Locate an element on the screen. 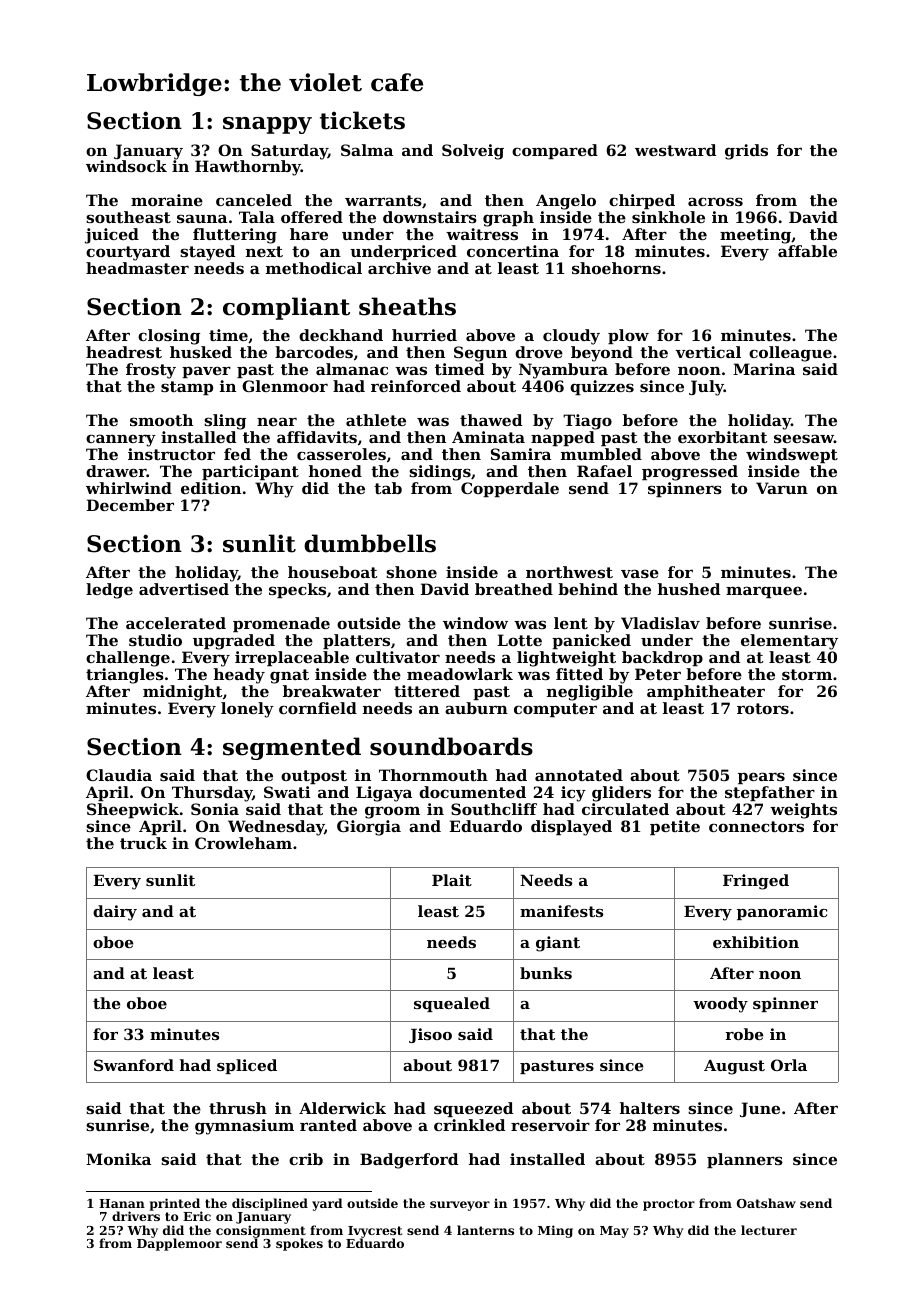 The width and height of the screenshot is (924, 1308). spokes is located at coordinates (299, 1244).
